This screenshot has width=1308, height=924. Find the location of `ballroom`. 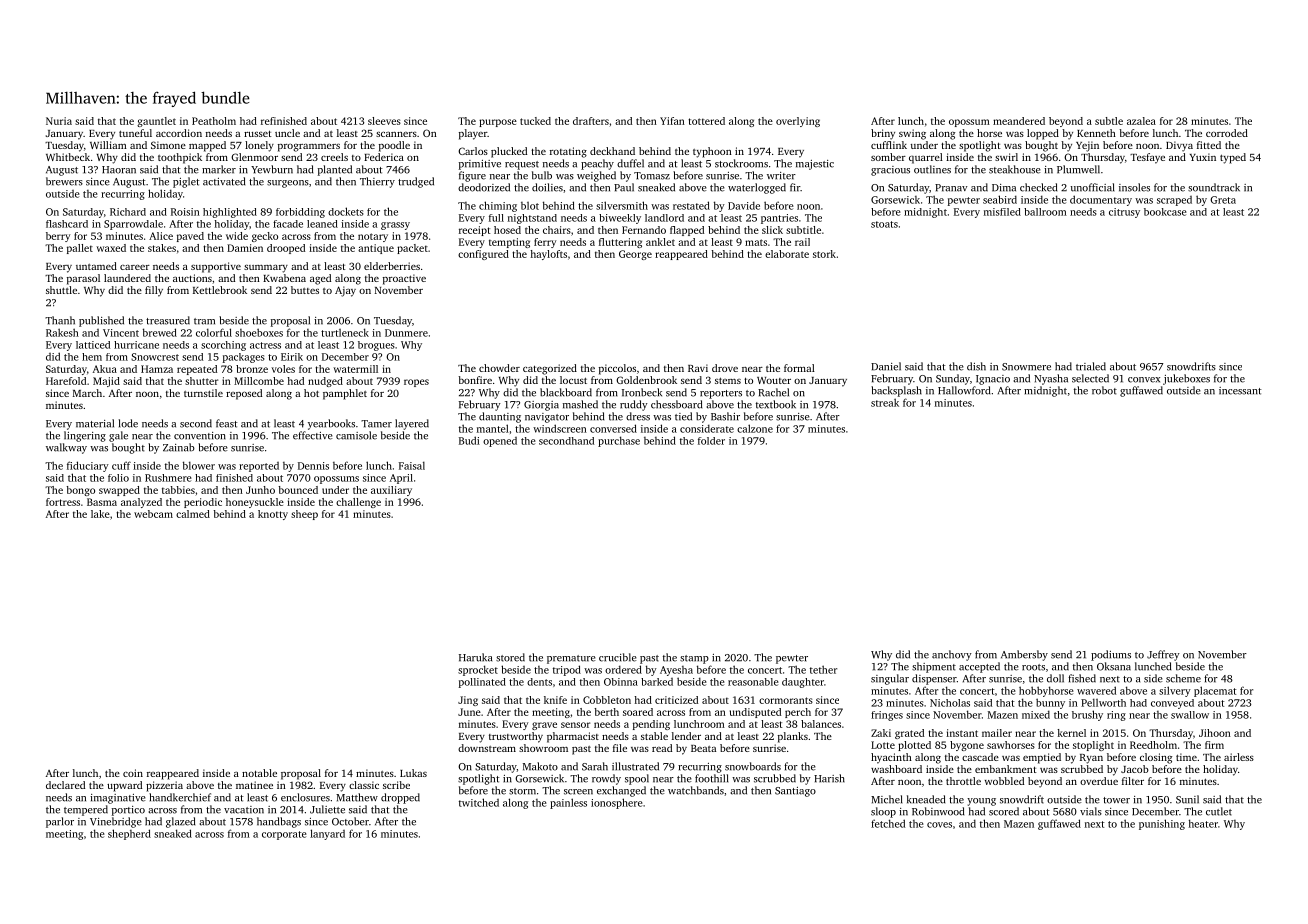

ballroom is located at coordinates (1045, 212).
